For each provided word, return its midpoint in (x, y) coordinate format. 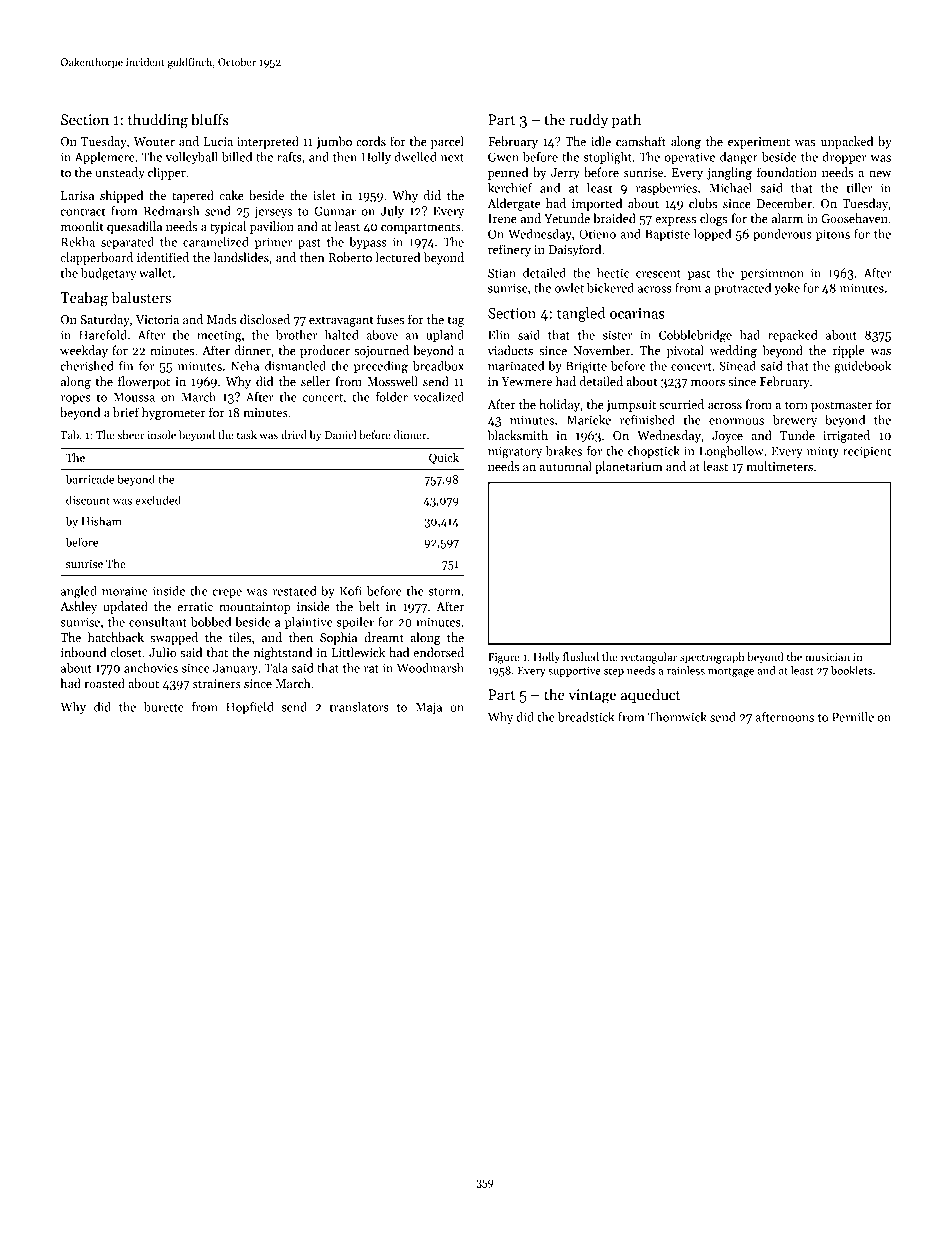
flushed (581, 656)
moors (708, 383)
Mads (222, 319)
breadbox (438, 366)
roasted (104, 683)
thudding (158, 121)
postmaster (841, 406)
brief (126, 412)
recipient (867, 452)
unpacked (847, 142)
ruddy (588, 120)
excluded (158, 500)
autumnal (566, 466)
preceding (381, 367)
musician (827, 657)
